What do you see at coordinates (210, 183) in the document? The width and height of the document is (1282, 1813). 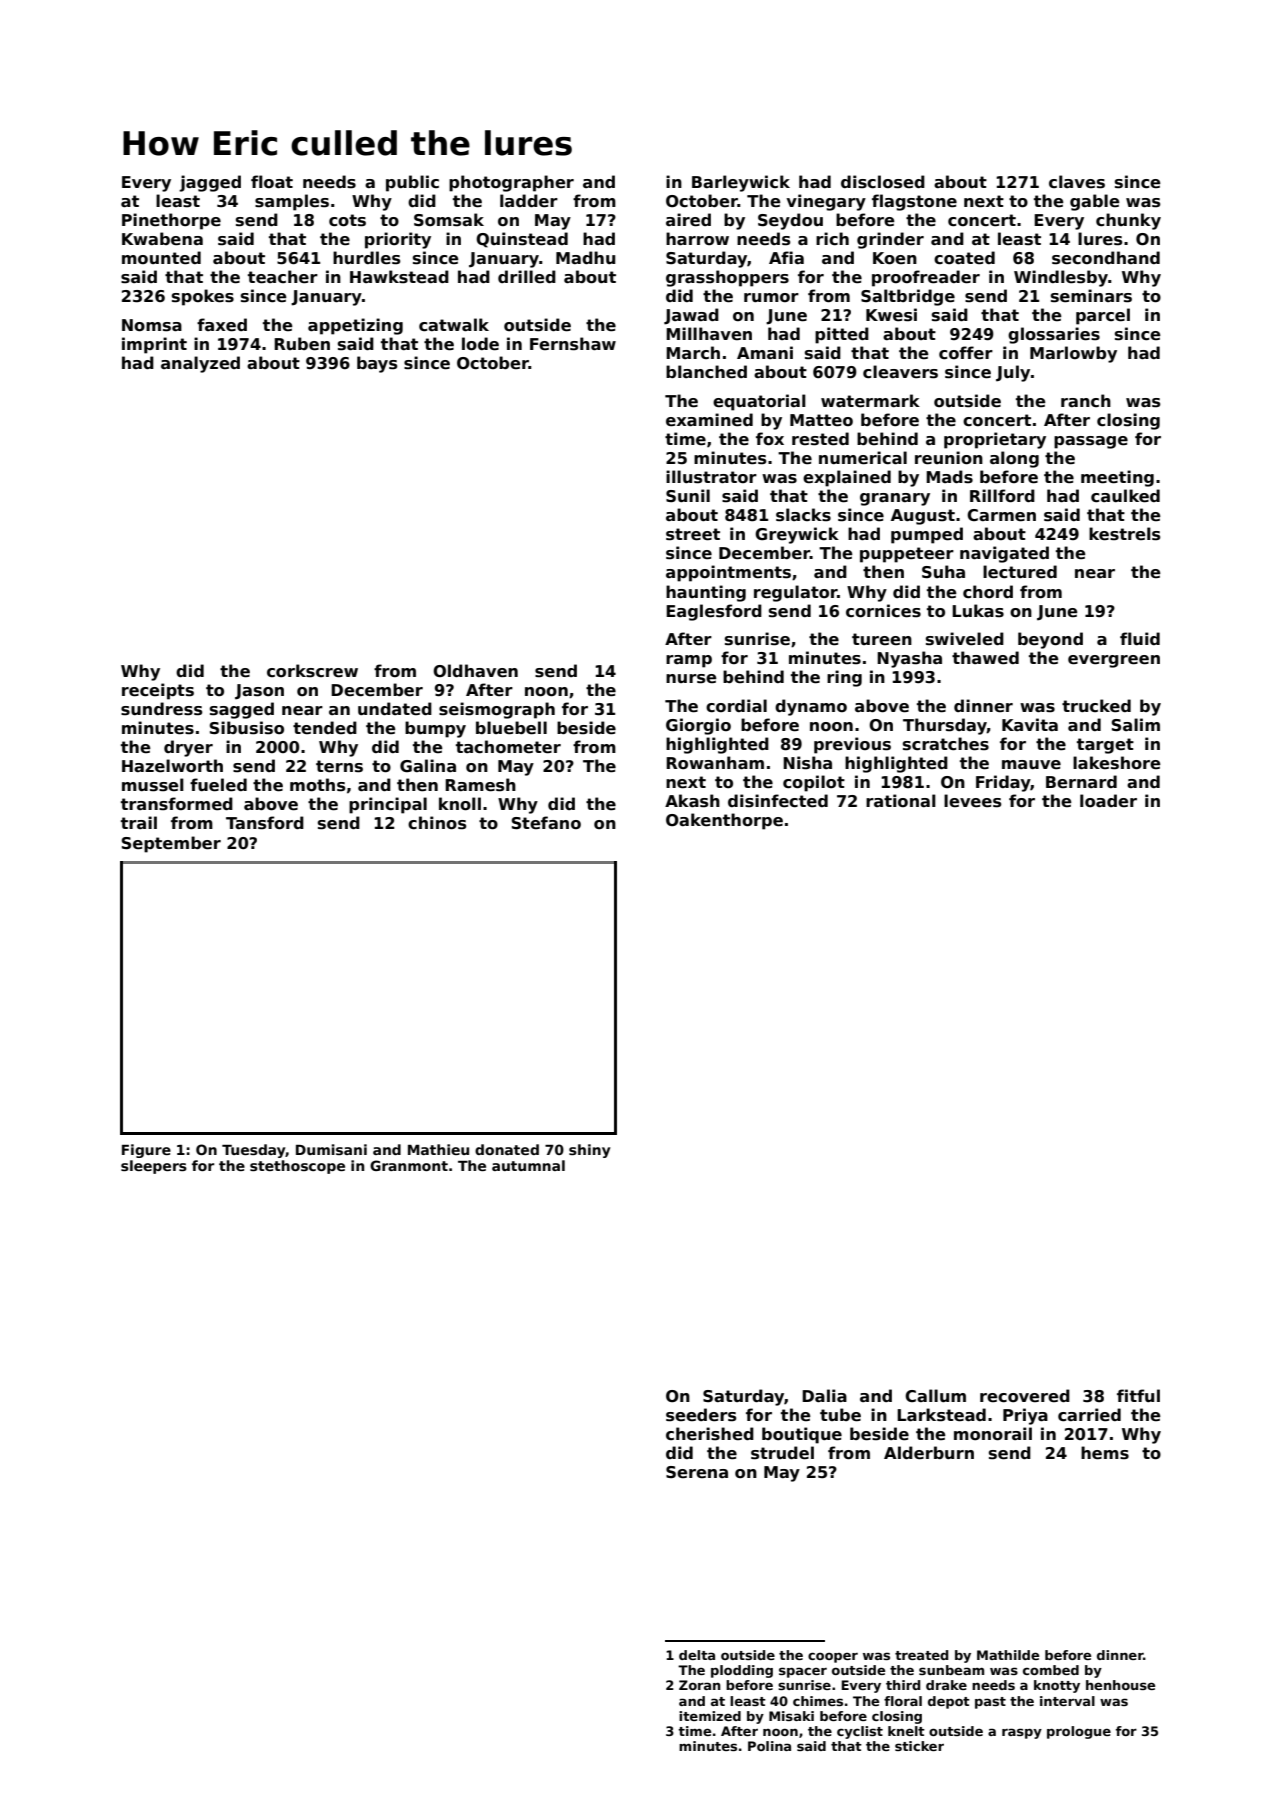 I see `jagged` at bounding box center [210, 183].
